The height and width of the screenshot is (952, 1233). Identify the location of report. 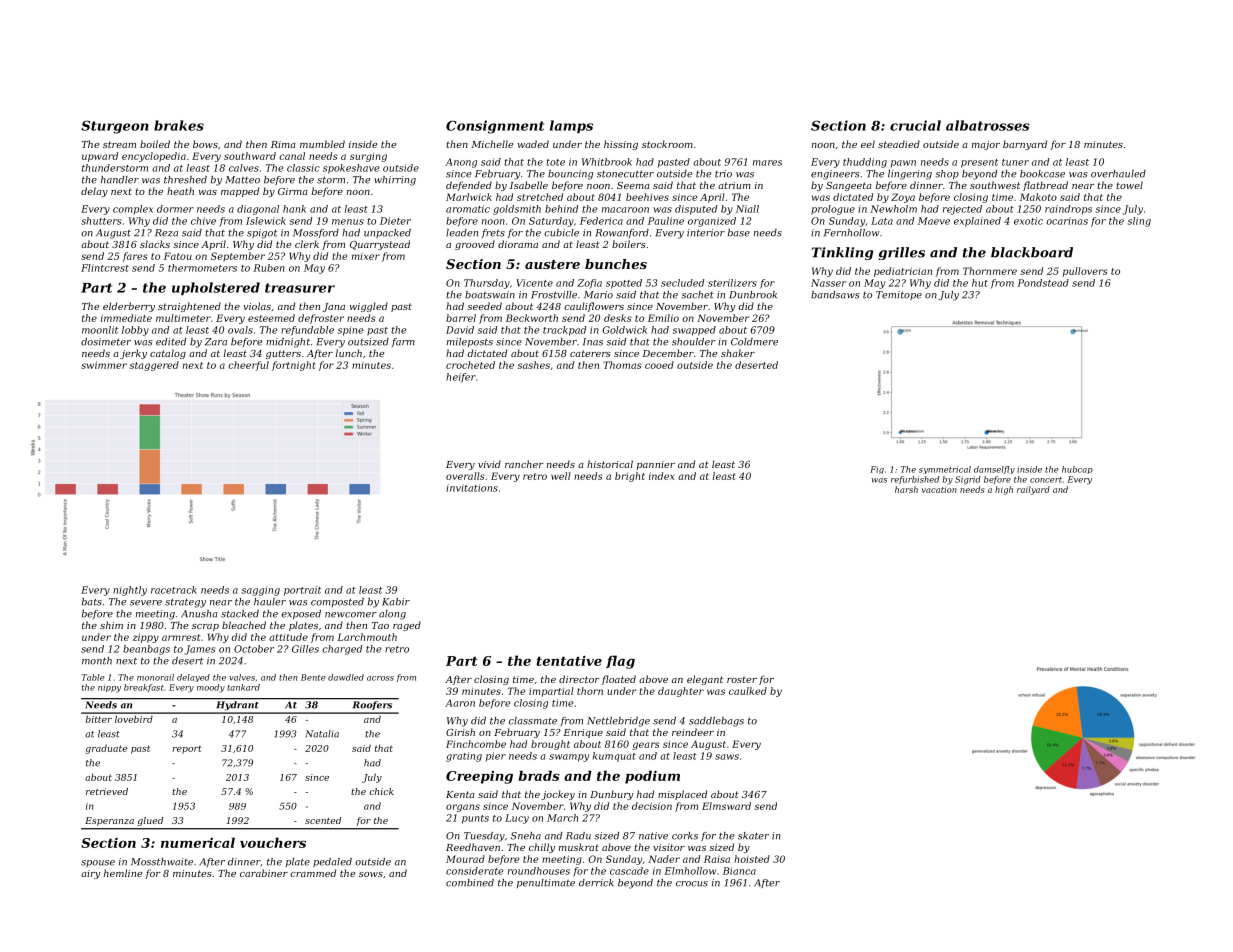
(187, 750).
